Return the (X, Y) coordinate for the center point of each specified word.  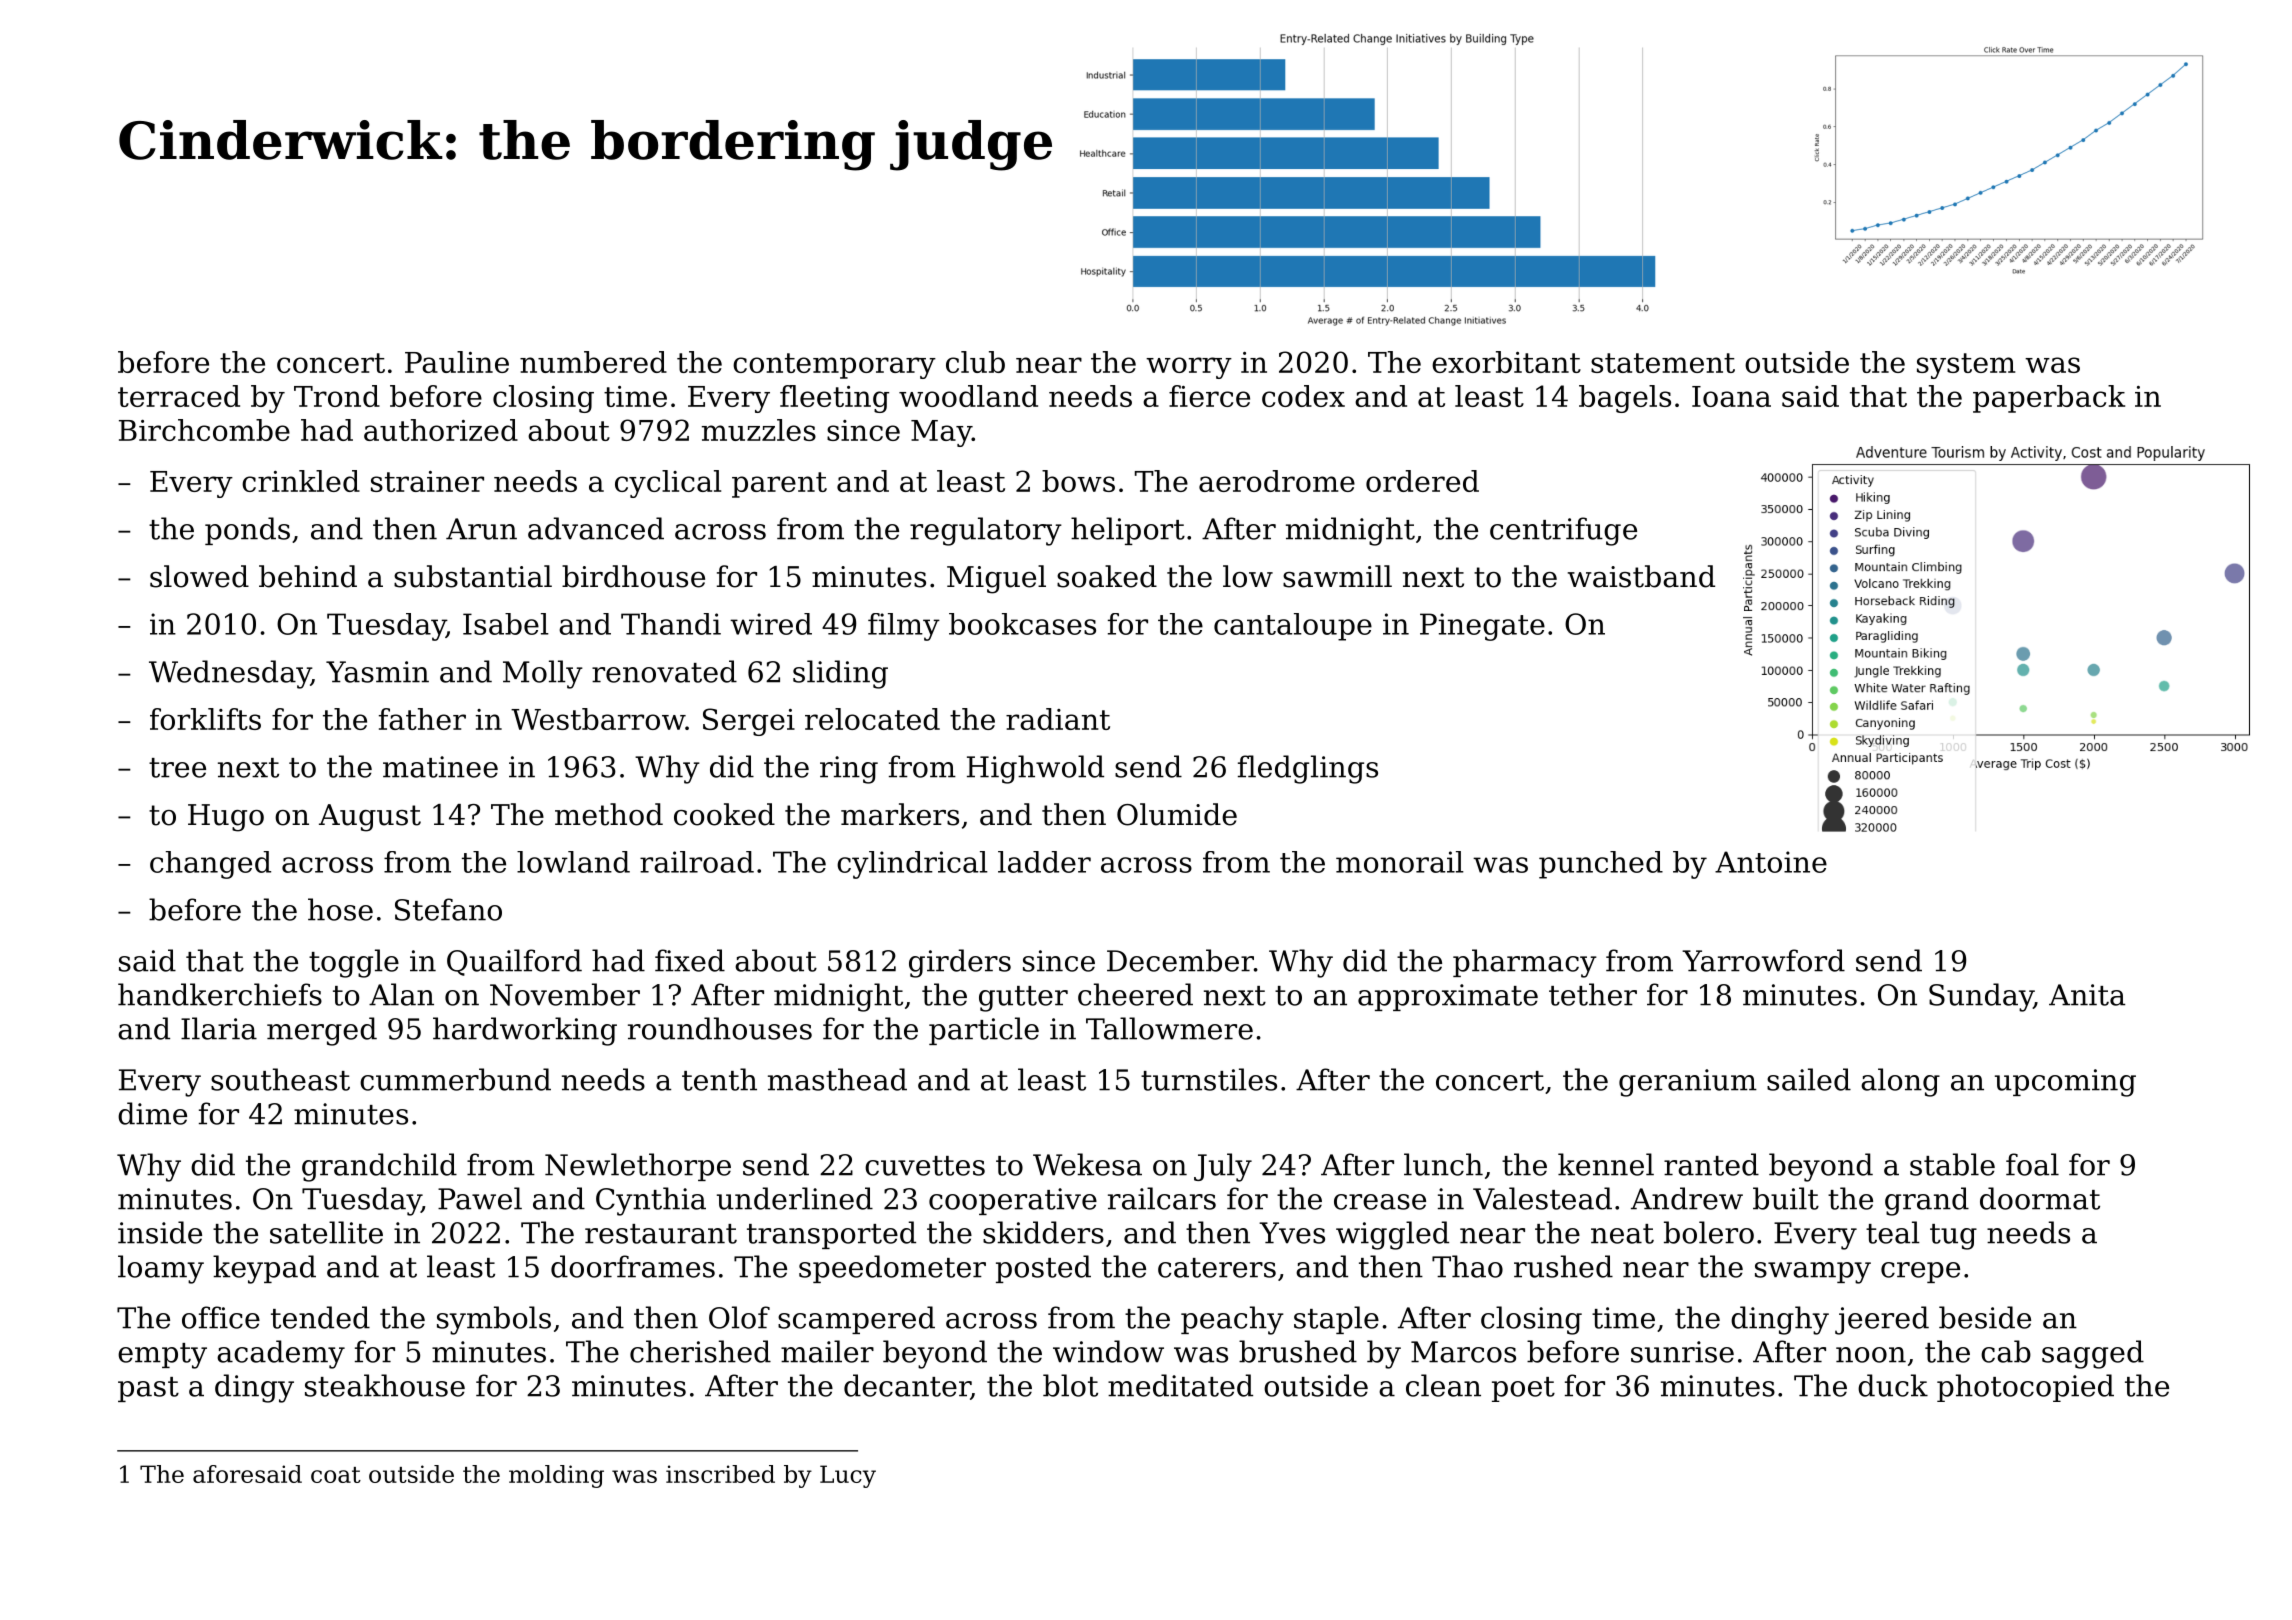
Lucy (848, 1476)
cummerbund (455, 1079)
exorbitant (1506, 362)
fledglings (1308, 769)
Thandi (671, 624)
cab (2006, 1351)
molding (556, 1476)
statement (1663, 363)
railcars (1162, 1198)
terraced (179, 396)
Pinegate (1482, 627)
